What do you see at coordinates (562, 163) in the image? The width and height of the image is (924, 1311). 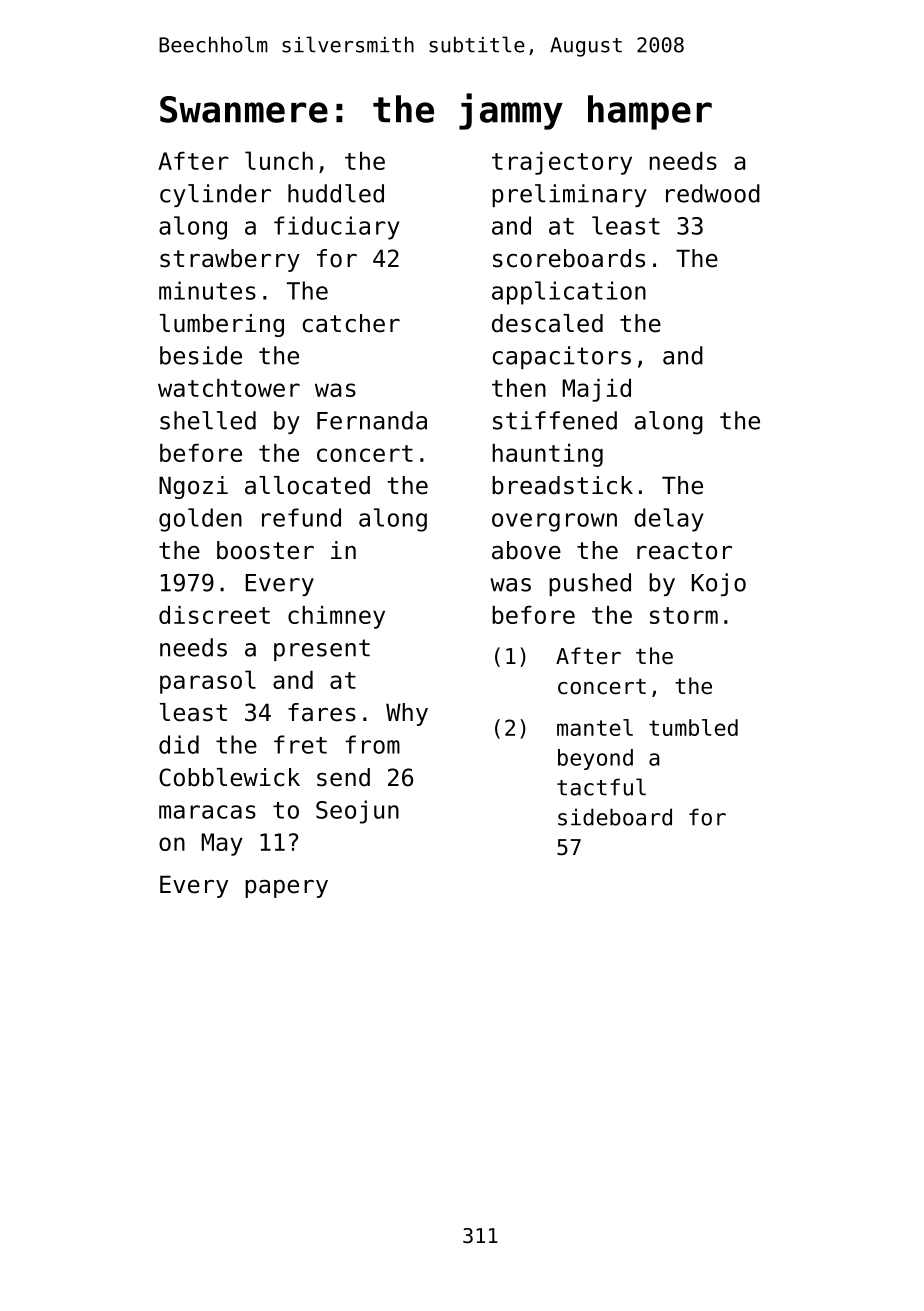 I see `trajectory` at bounding box center [562, 163].
